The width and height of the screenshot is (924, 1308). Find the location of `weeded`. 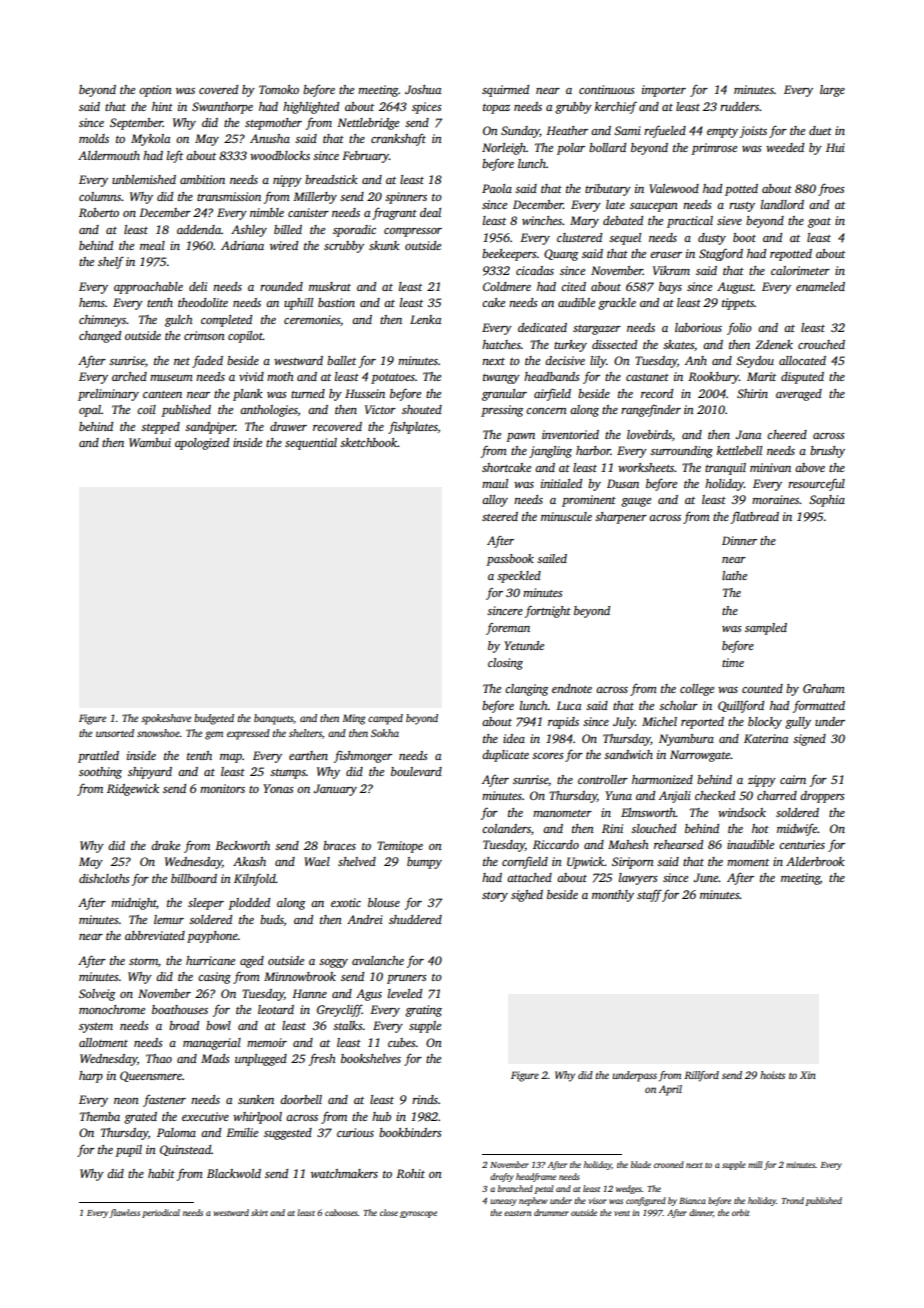

weeded is located at coordinates (785, 147).
